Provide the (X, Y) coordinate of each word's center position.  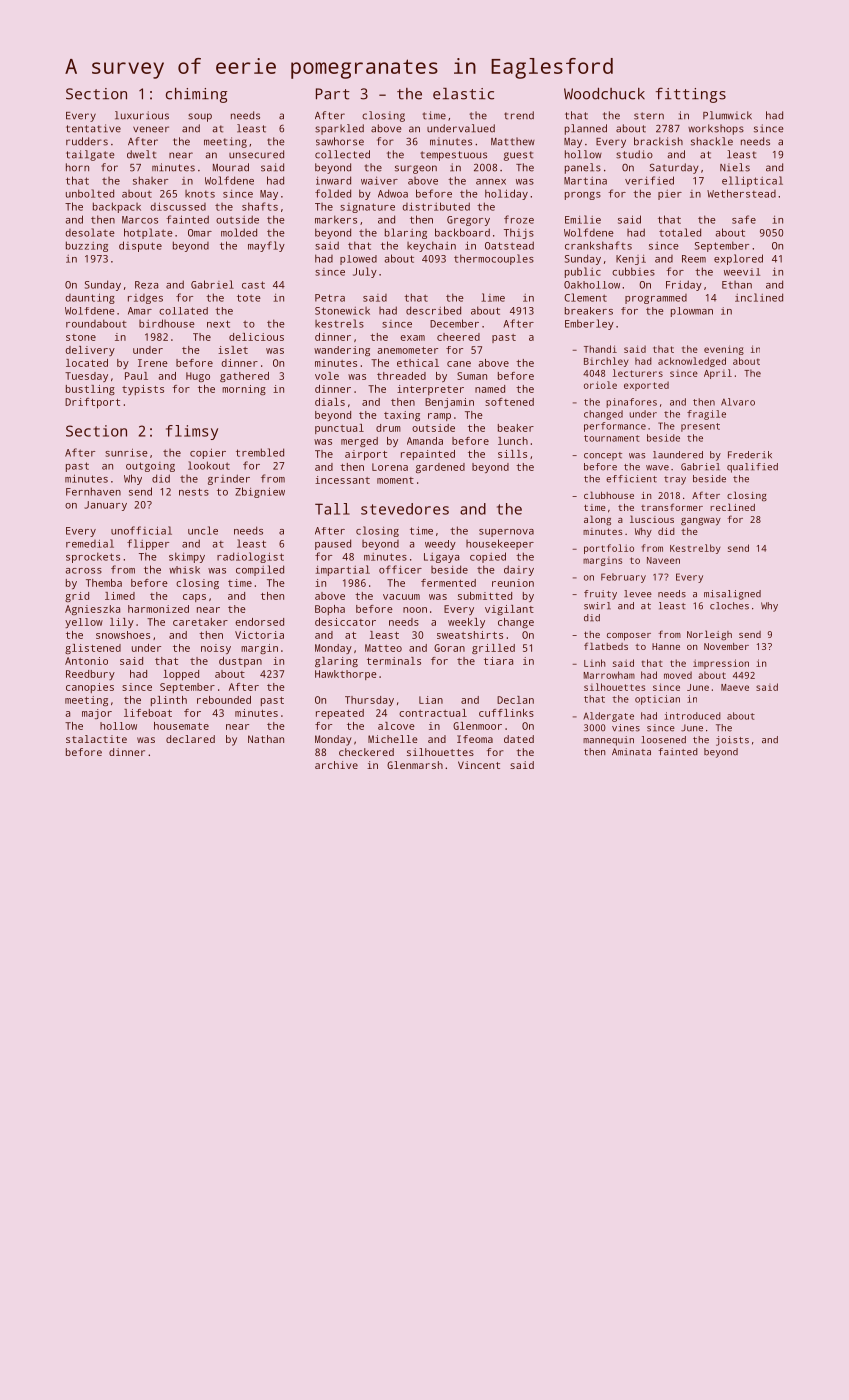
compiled (260, 570)
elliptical (752, 181)
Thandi (600, 349)
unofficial (141, 530)
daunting (90, 298)
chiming (196, 95)
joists (732, 741)
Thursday (369, 701)
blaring (406, 233)
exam (412, 338)
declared (190, 739)
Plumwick (727, 115)
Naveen (663, 560)
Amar (140, 311)
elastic (463, 94)
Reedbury (90, 675)
